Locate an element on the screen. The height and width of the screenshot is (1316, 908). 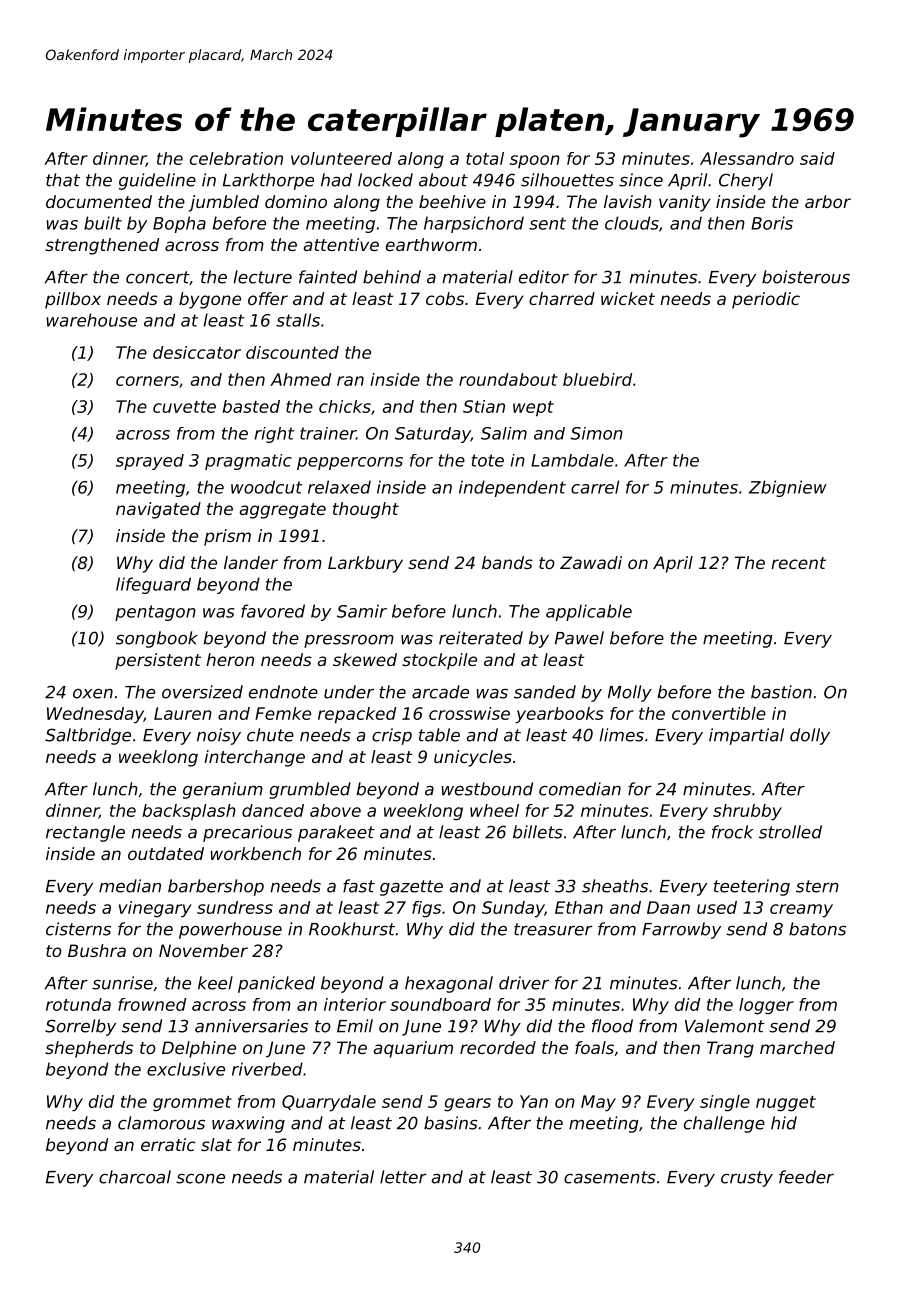
that is located at coordinates (63, 180).
